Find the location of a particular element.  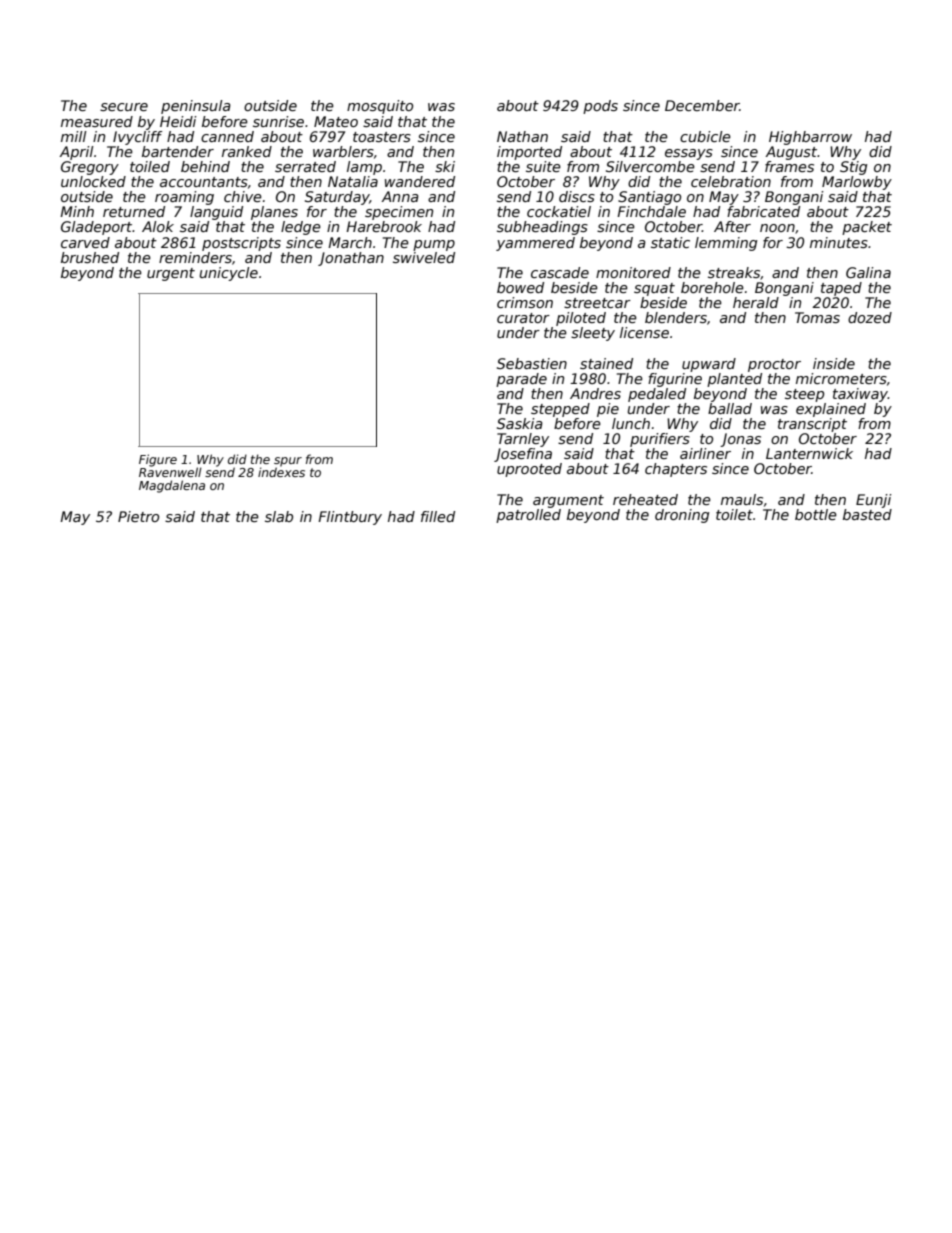

Saturday is located at coordinates (337, 198).
